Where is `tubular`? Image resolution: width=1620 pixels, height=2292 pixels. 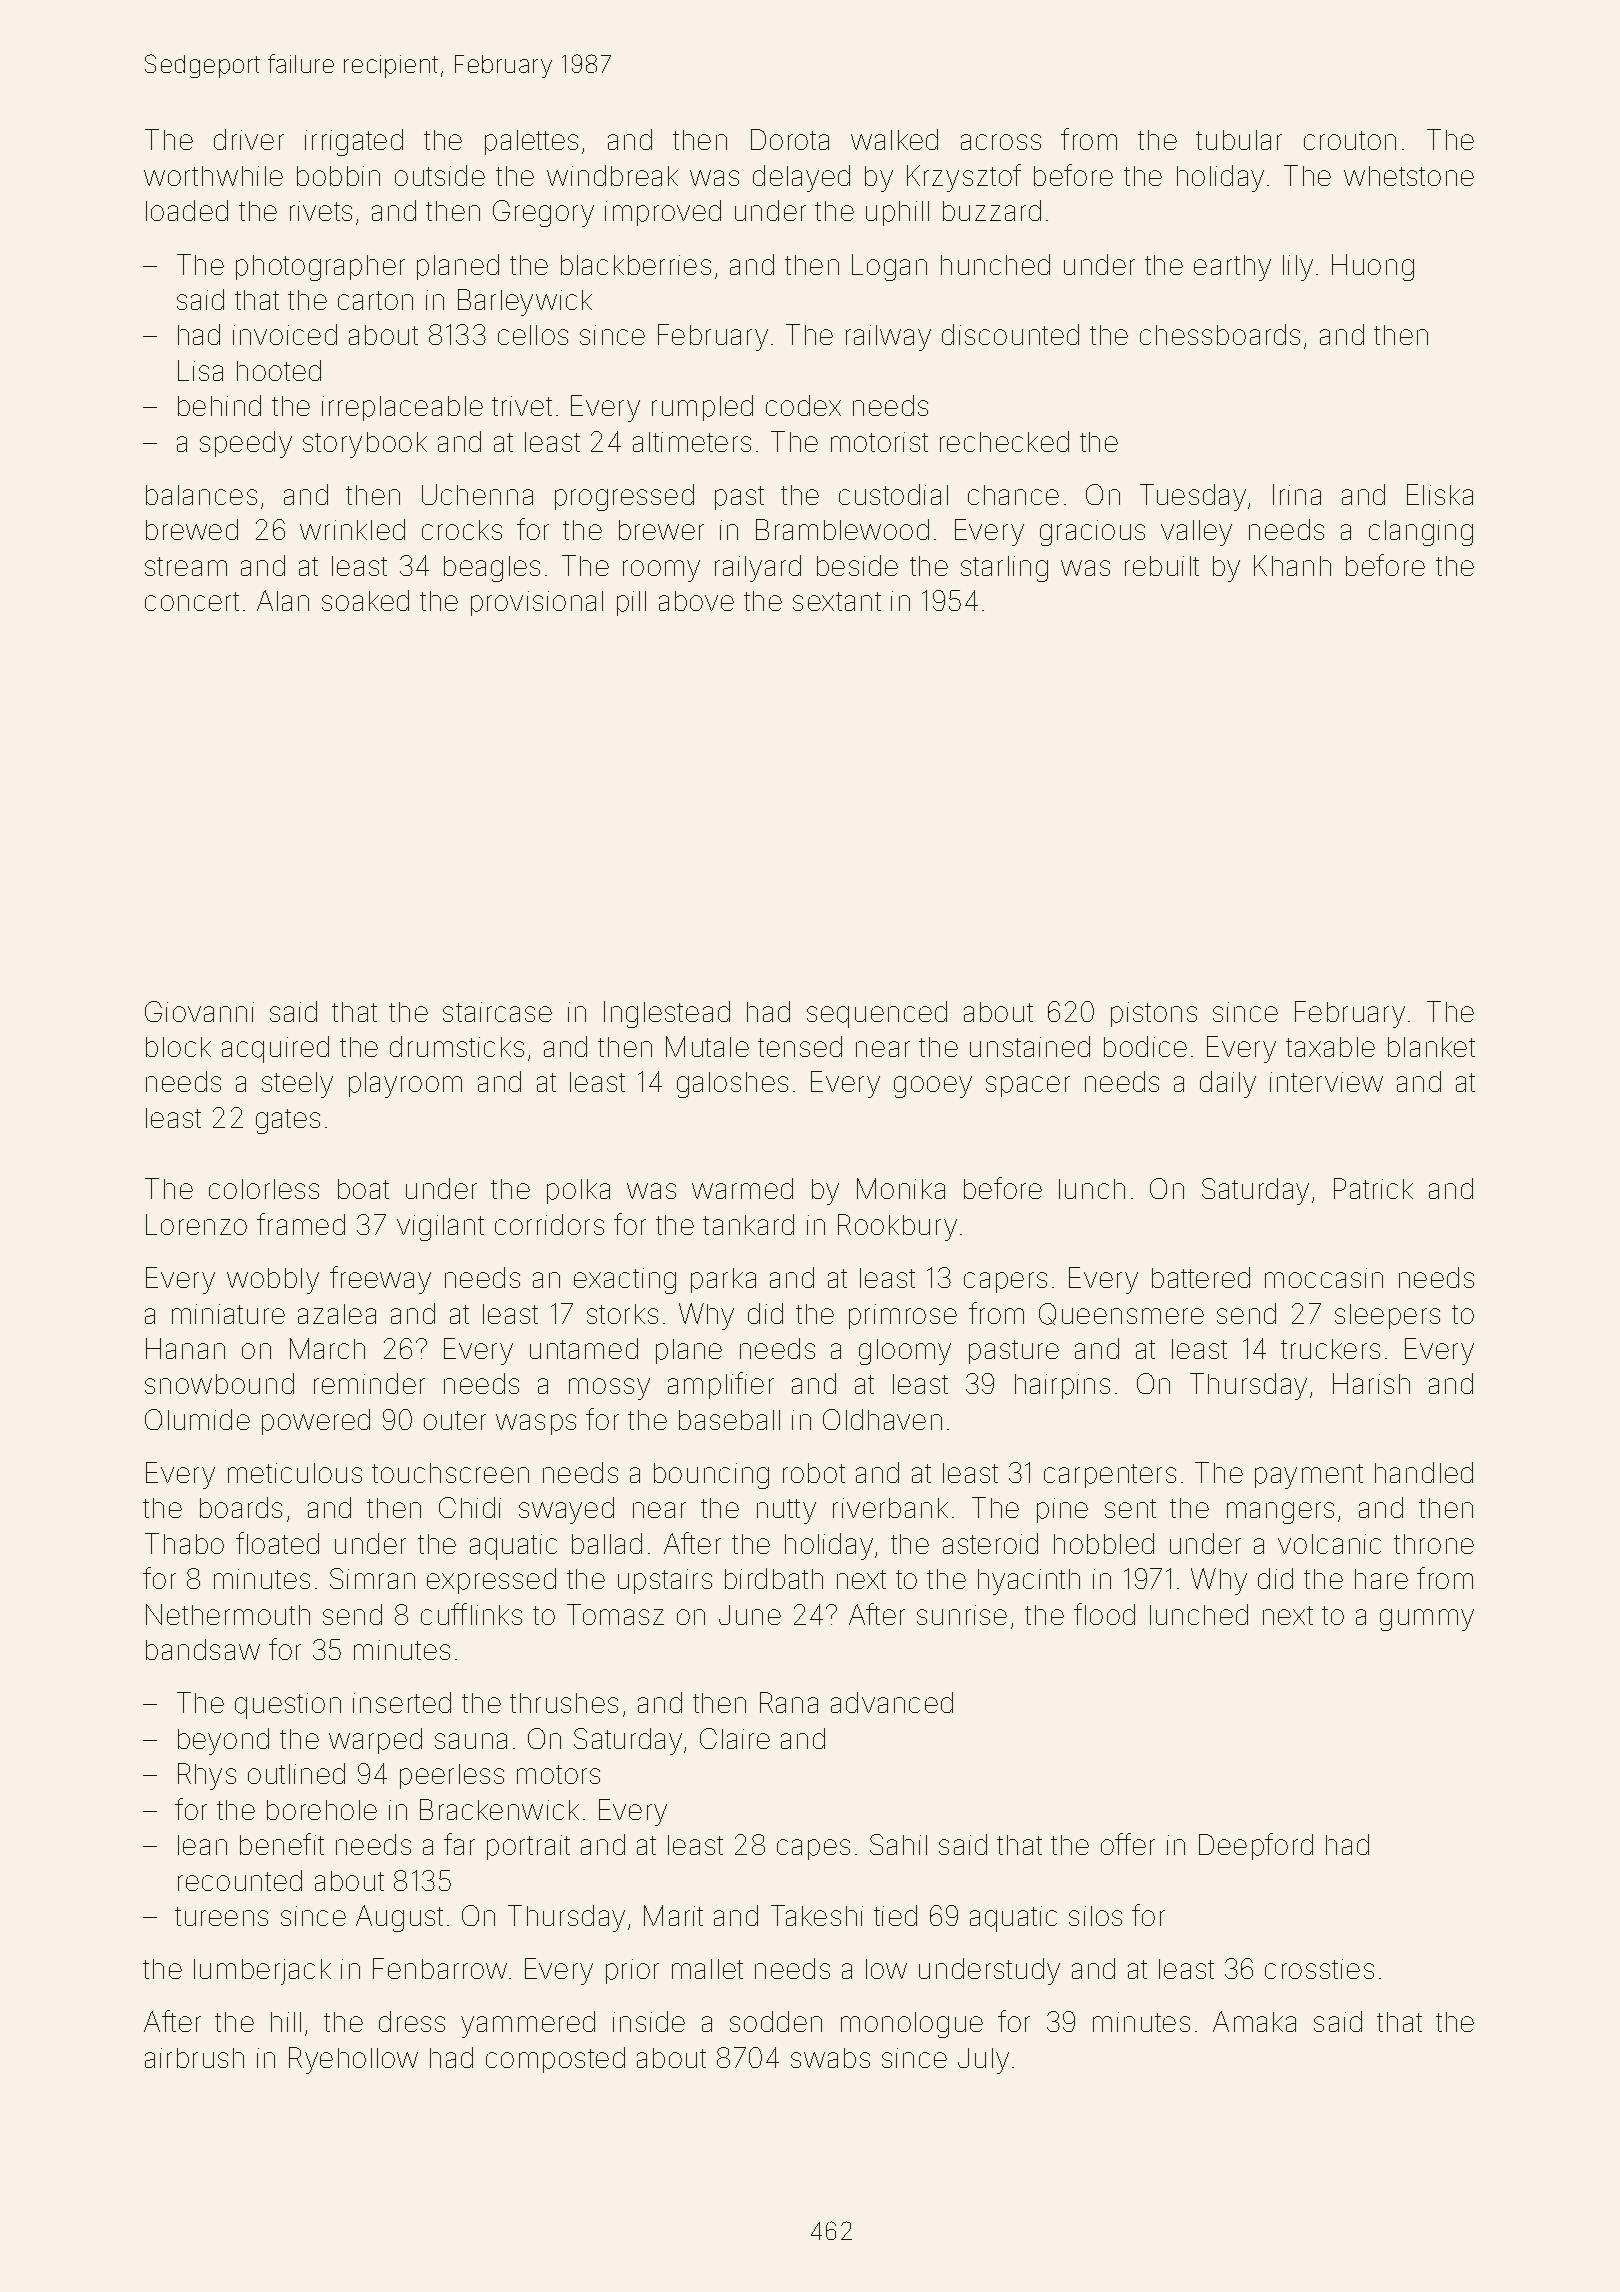
tubular is located at coordinates (1239, 140).
